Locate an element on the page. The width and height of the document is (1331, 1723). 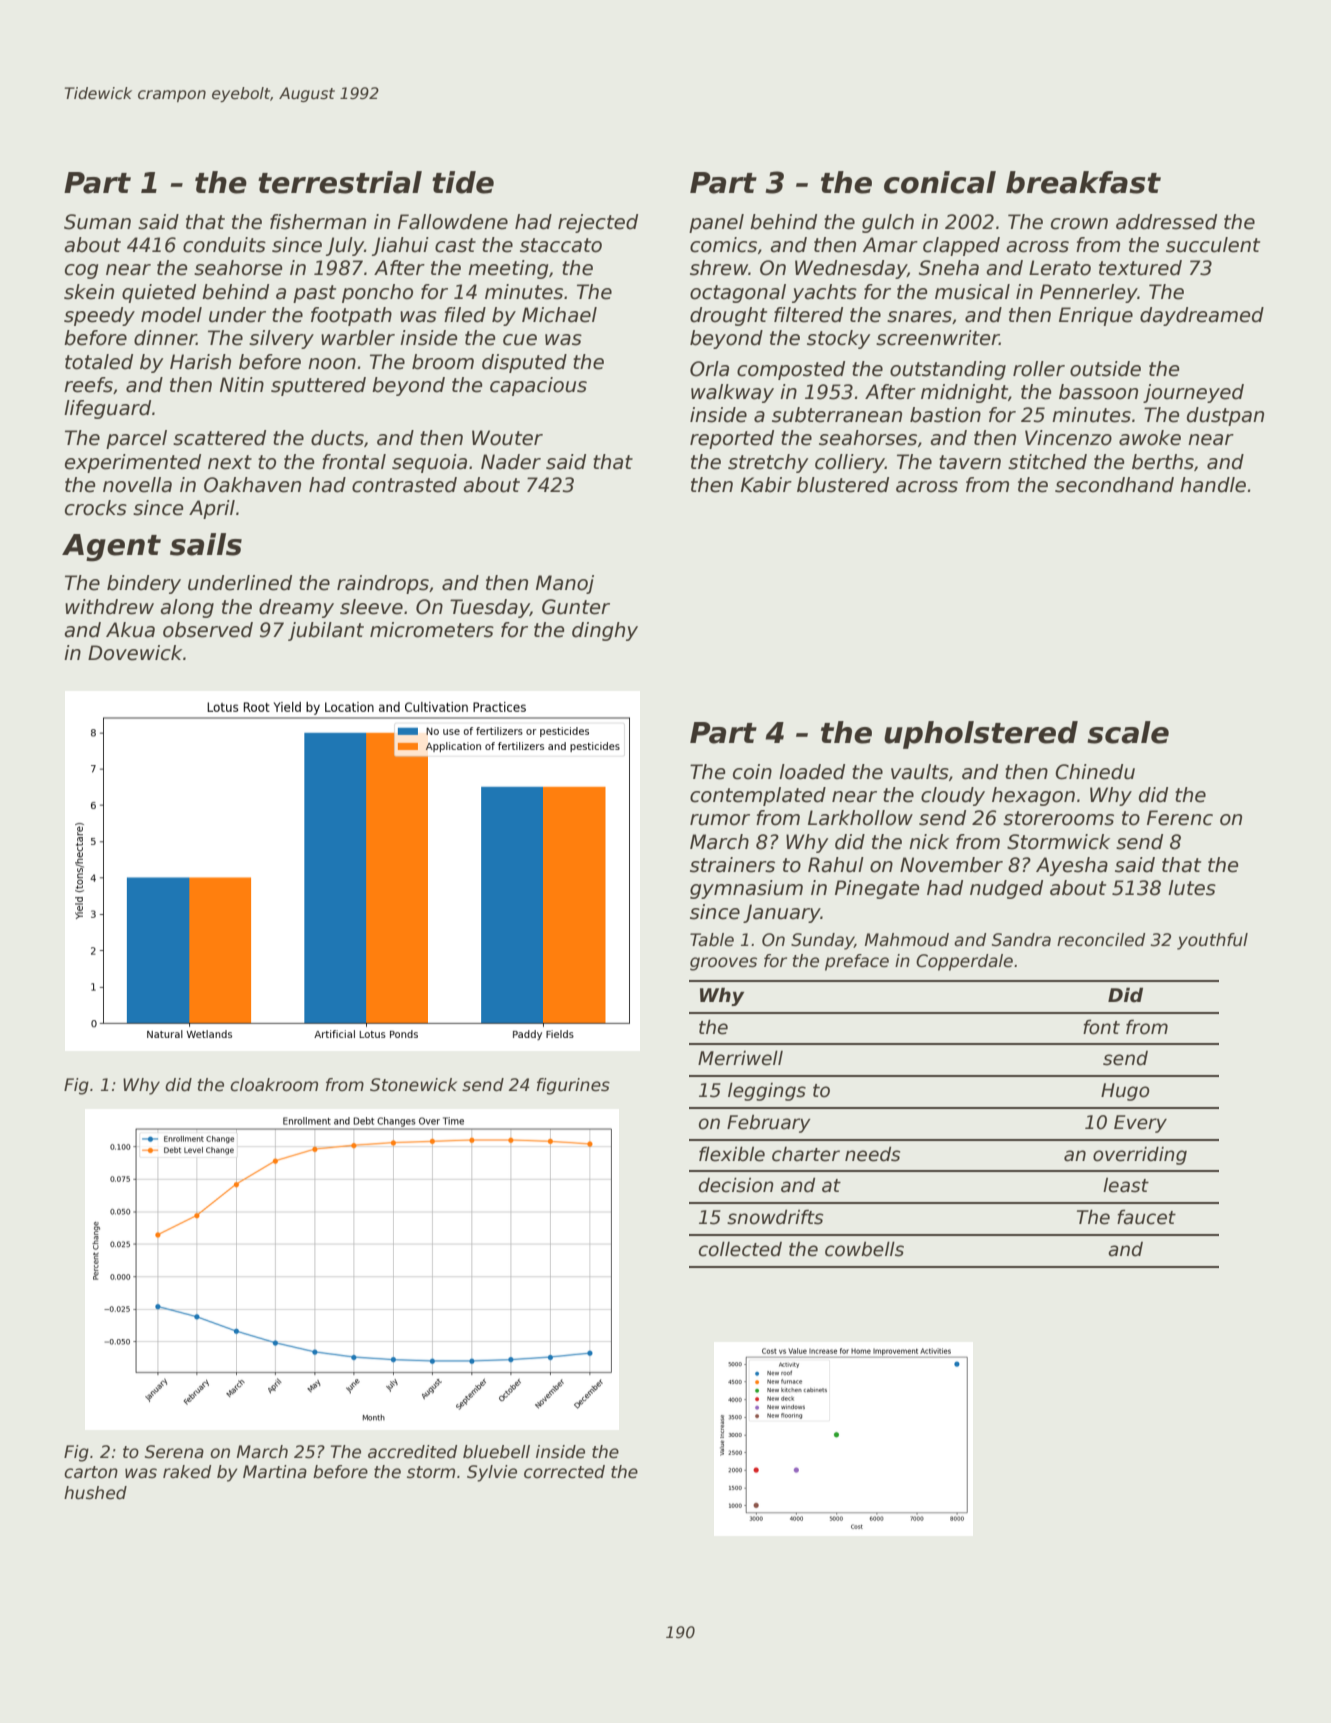
Michael is located at coordinates (559, 315).
